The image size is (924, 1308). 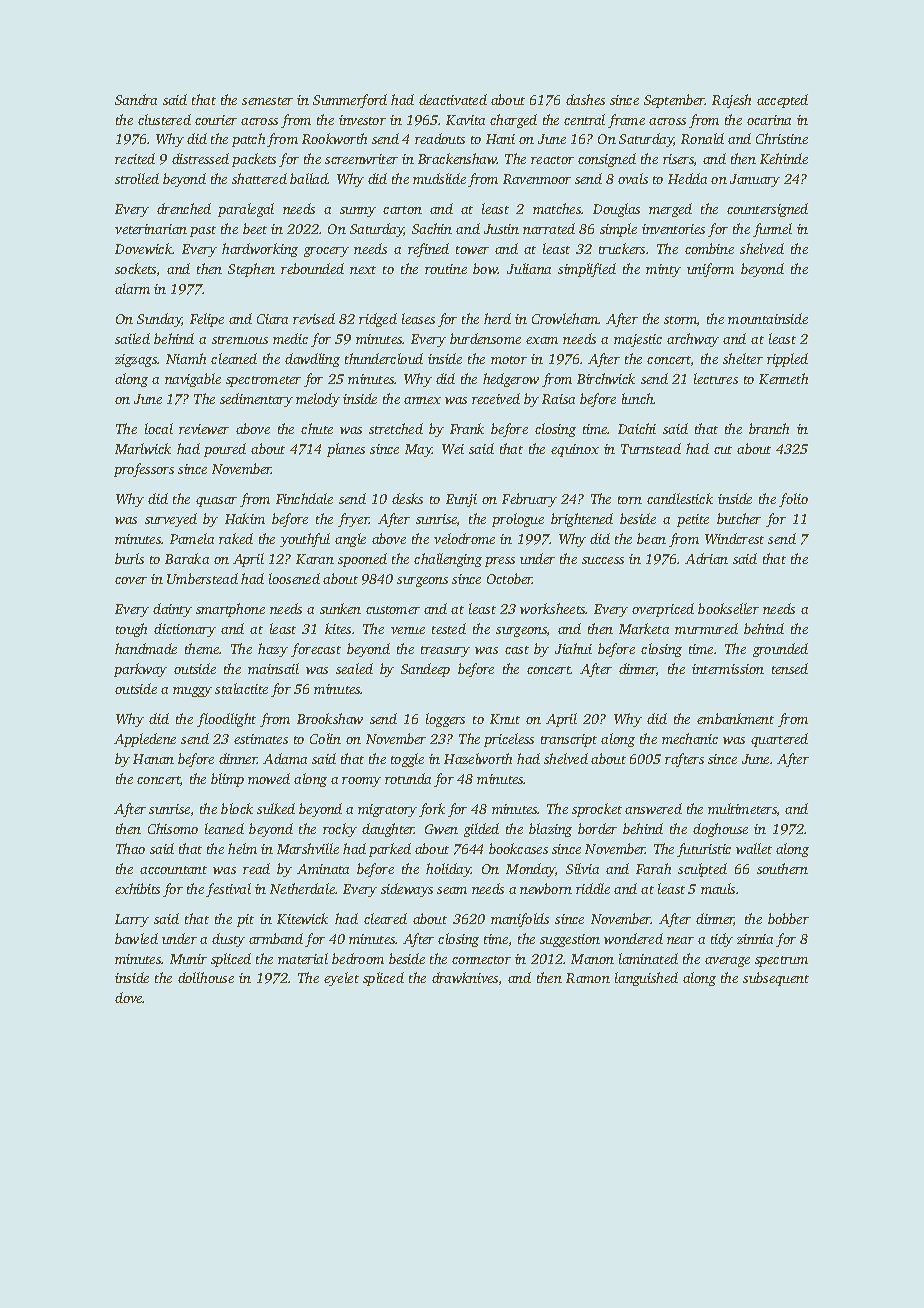 What do you see at coordinates (784, 158) in the image?
I see `Kehinde` at bounding box center [784, 158].
